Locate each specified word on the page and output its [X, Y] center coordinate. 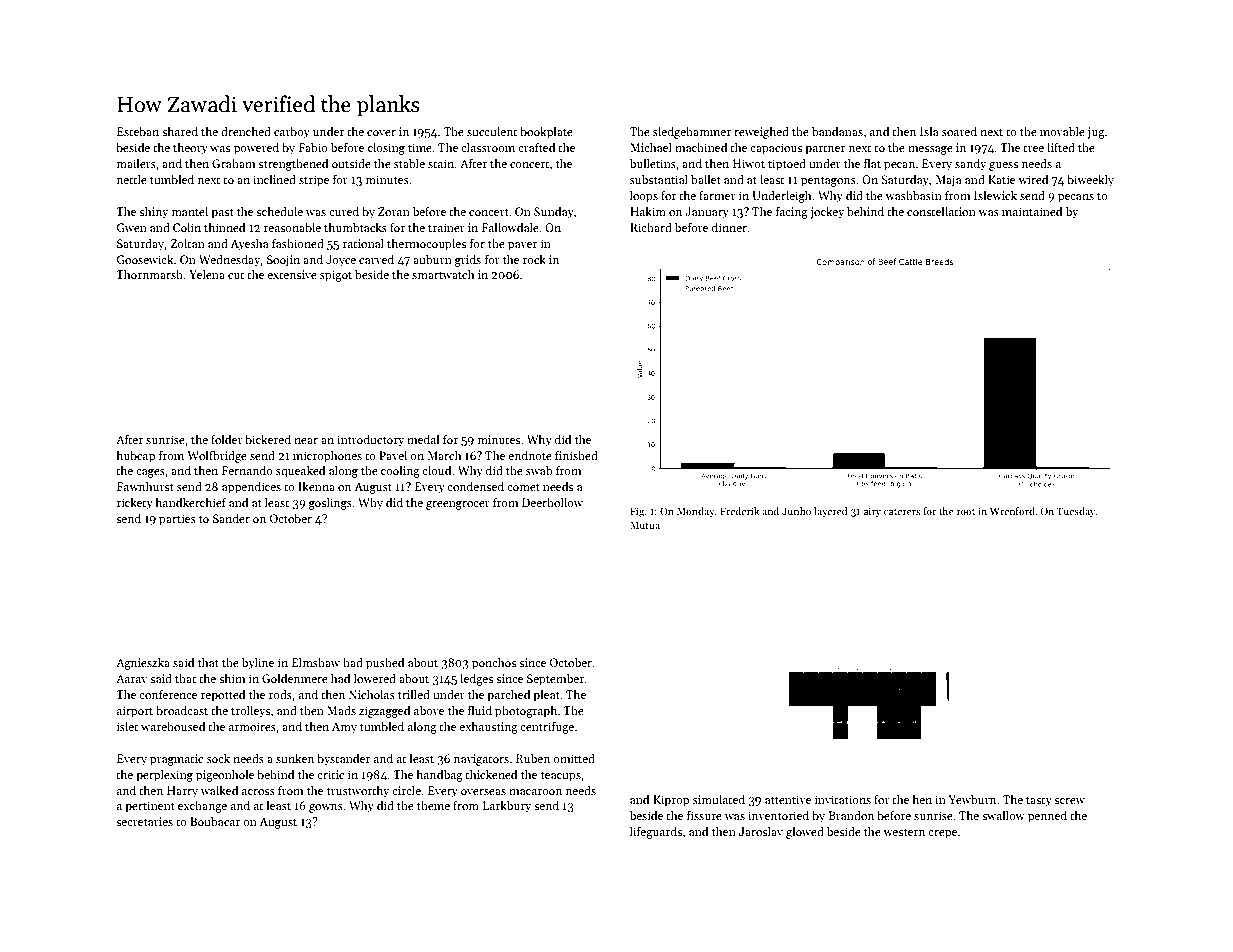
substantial [659, 179]
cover [381, 133]
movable [1062, 131]
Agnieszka [143, 663]
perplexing [164, 775]
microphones [327, 456]
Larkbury [507, 806]
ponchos [494, 663]
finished [576, 455]
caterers [902, 512]
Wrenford [1012, 511]
